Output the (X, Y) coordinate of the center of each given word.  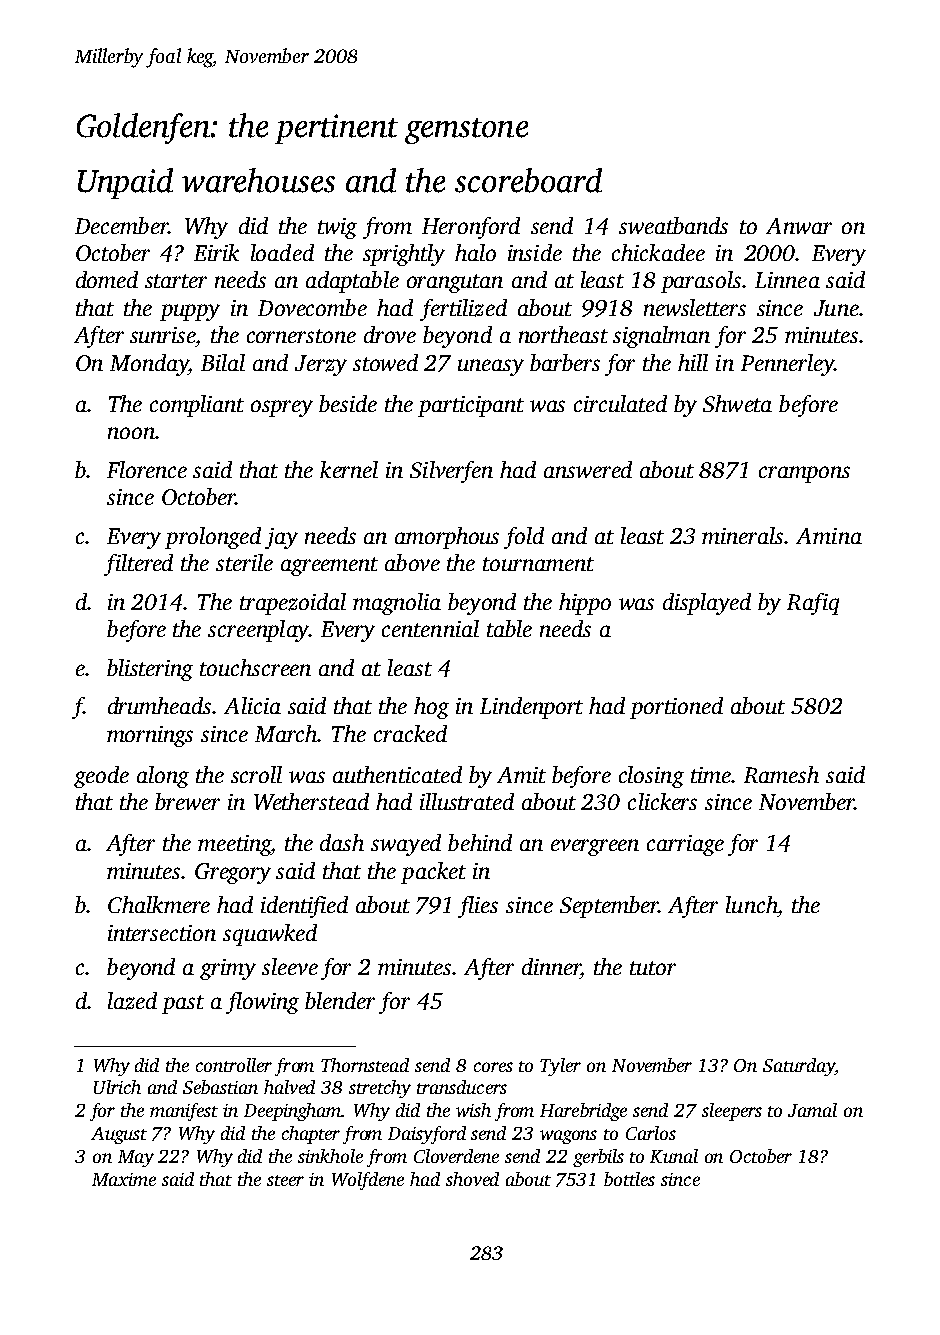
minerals (743, 535)
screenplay (258, 631)
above (412, 562)
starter (176, 281)
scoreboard (528, 180)
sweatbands (673, 225)
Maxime (124, 1179)
